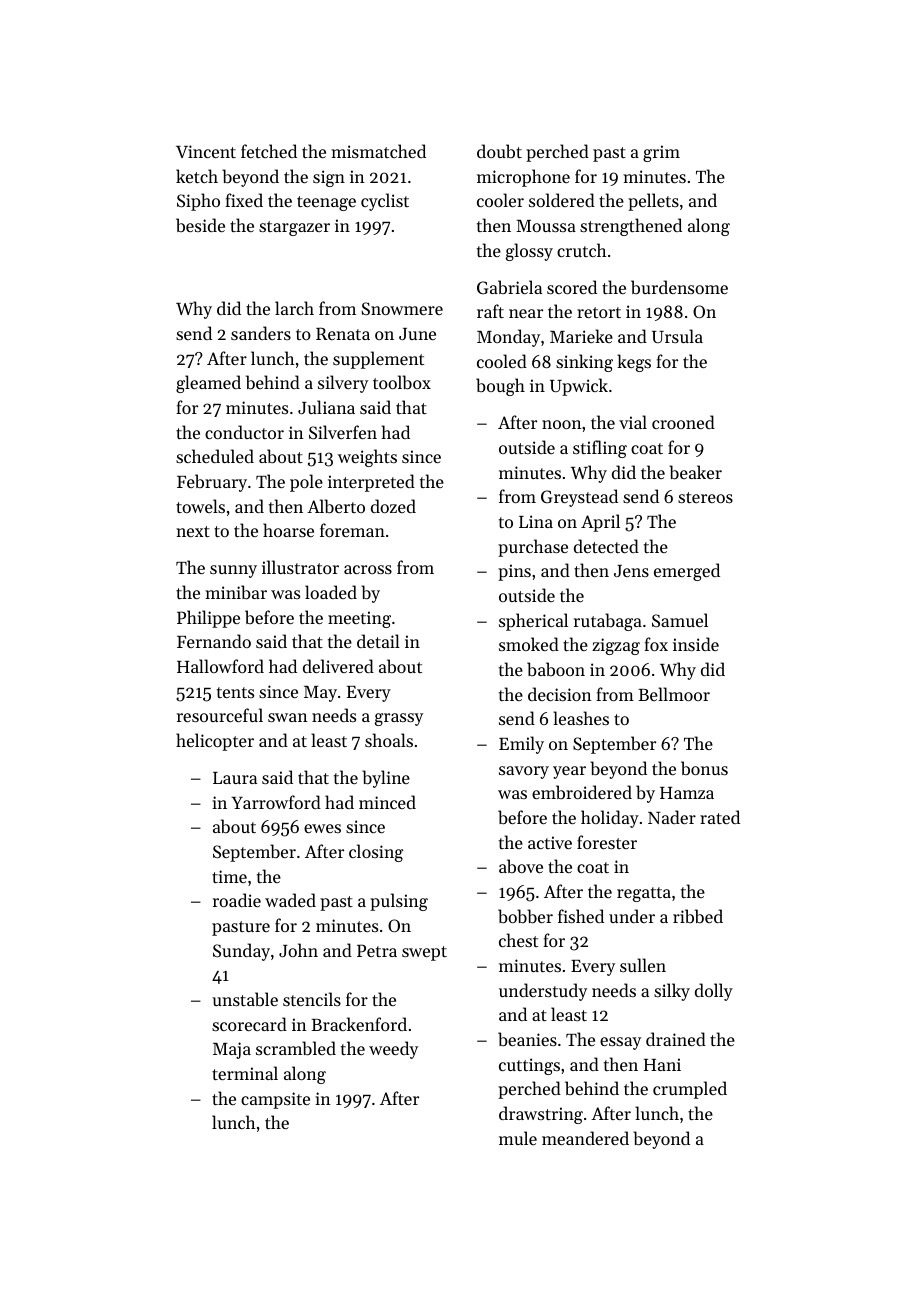 The height and width of the image is (1311, 924). Describe the element at coordinates (661, 153) in the image. I see `grim` at that location.
